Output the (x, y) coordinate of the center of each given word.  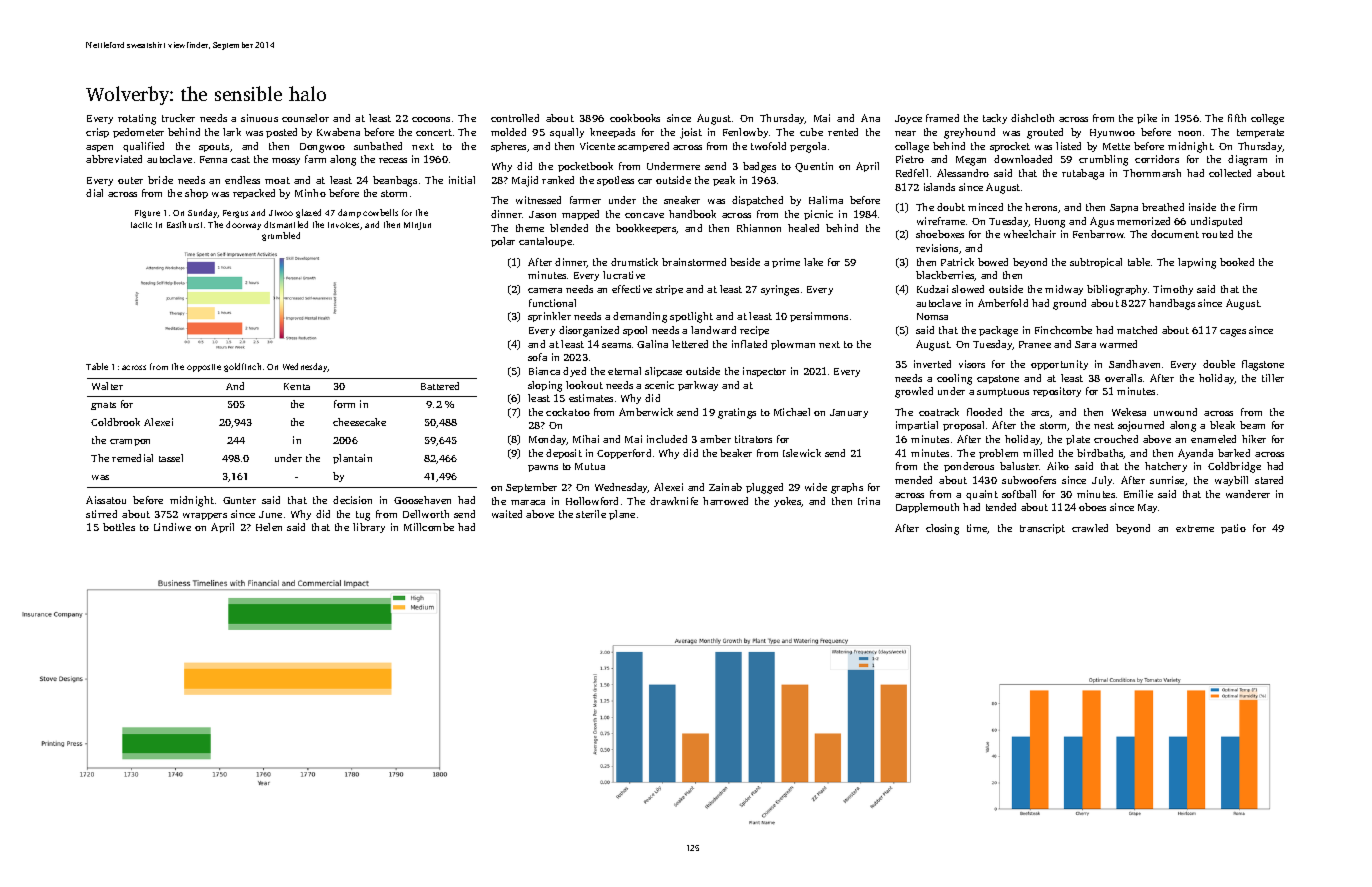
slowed (968, 289)
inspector (764, 372)
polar (503, 242)
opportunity (1059, 365)
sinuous (259, 118)
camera (545, 290)
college (1267, 119)
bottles (119, 527)
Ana (870, 118)
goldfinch (242, 367)
